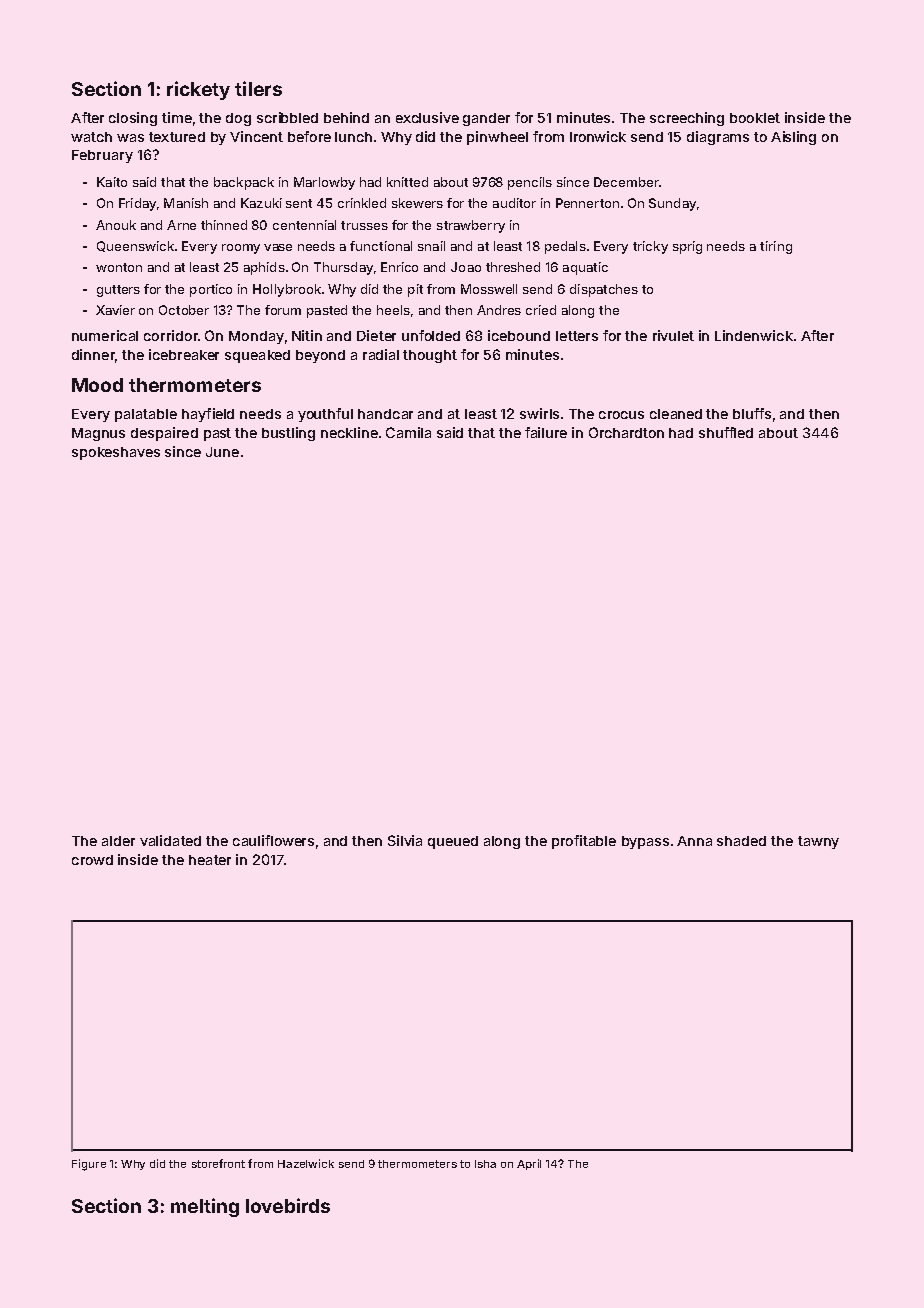  Describe the element at coordinates (453, 842) in the screenshot. I see `queued` at that location.
